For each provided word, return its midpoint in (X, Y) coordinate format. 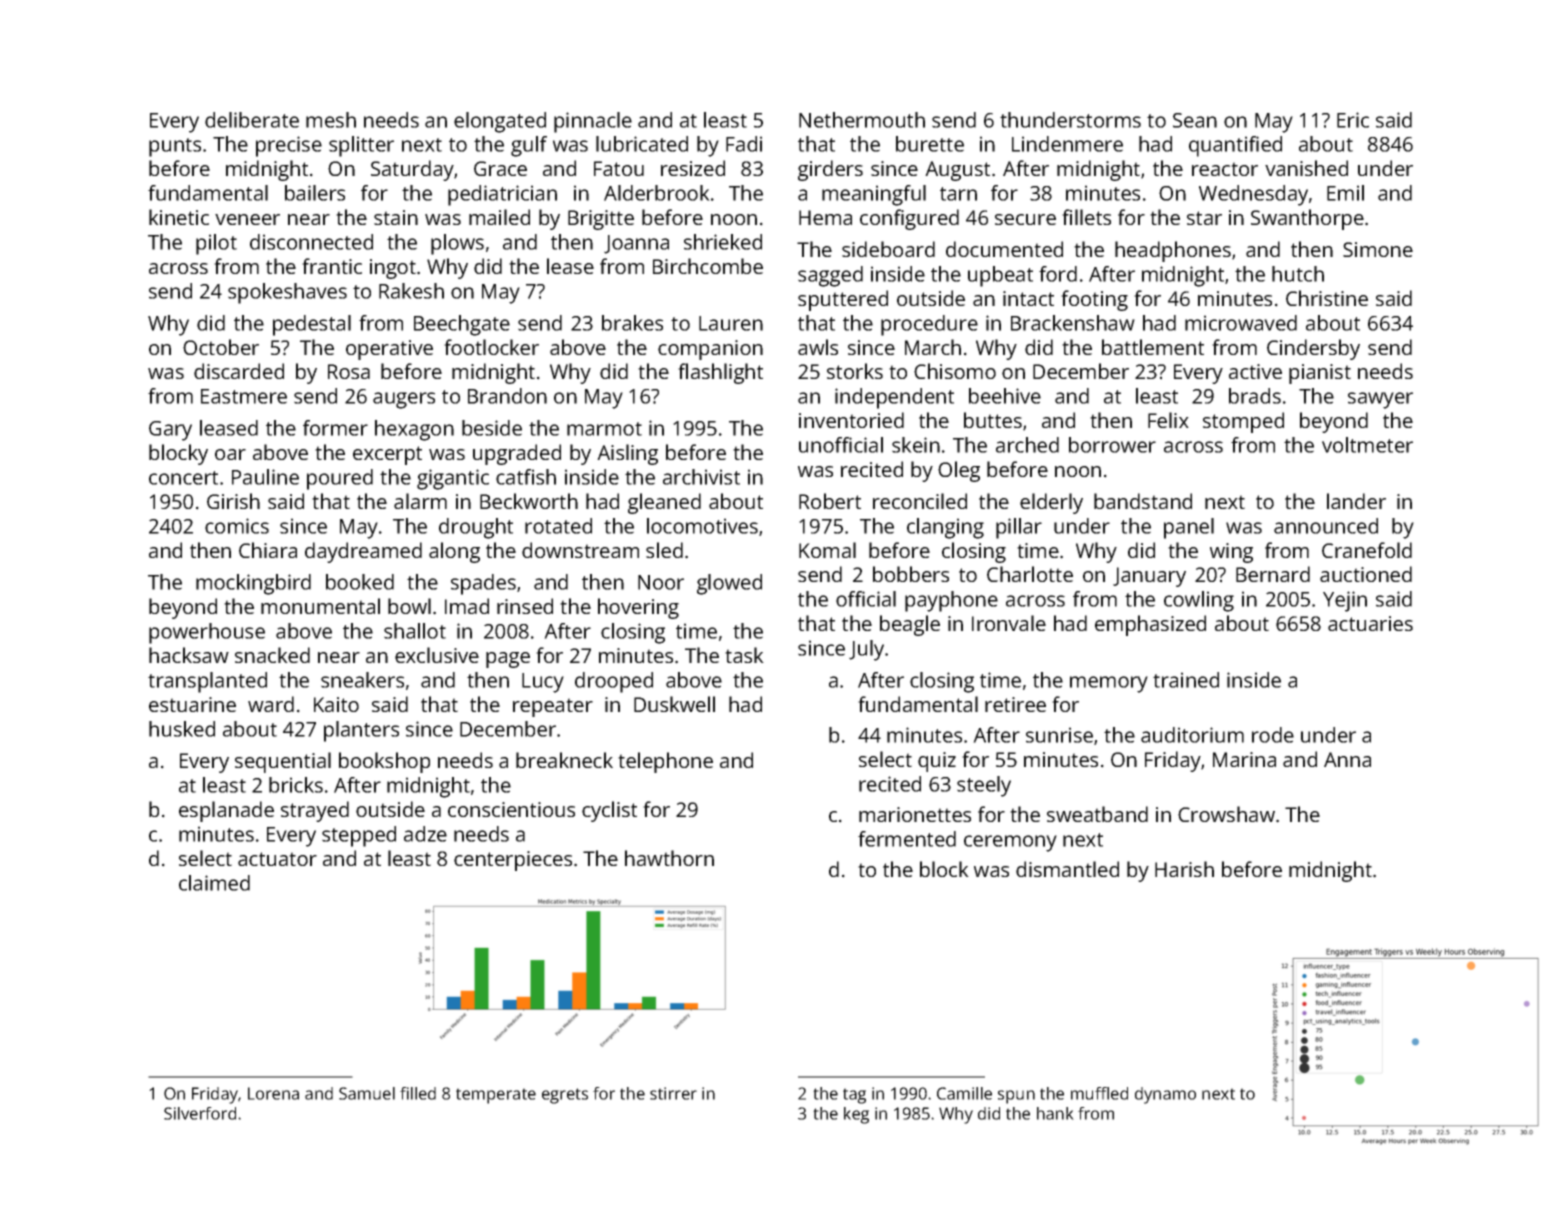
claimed (214, 883)
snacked (272, 655)
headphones (1173, 251)
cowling (1199, 601)
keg (856, 1115)
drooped (614, 682)
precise (289, 146)
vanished (1306, 168)
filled (418, 1093)
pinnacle (593, 122)
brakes (632, 323)
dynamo (1165, 1095)
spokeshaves (287, 293)
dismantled (1067, 869)
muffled (1099, 1093)
